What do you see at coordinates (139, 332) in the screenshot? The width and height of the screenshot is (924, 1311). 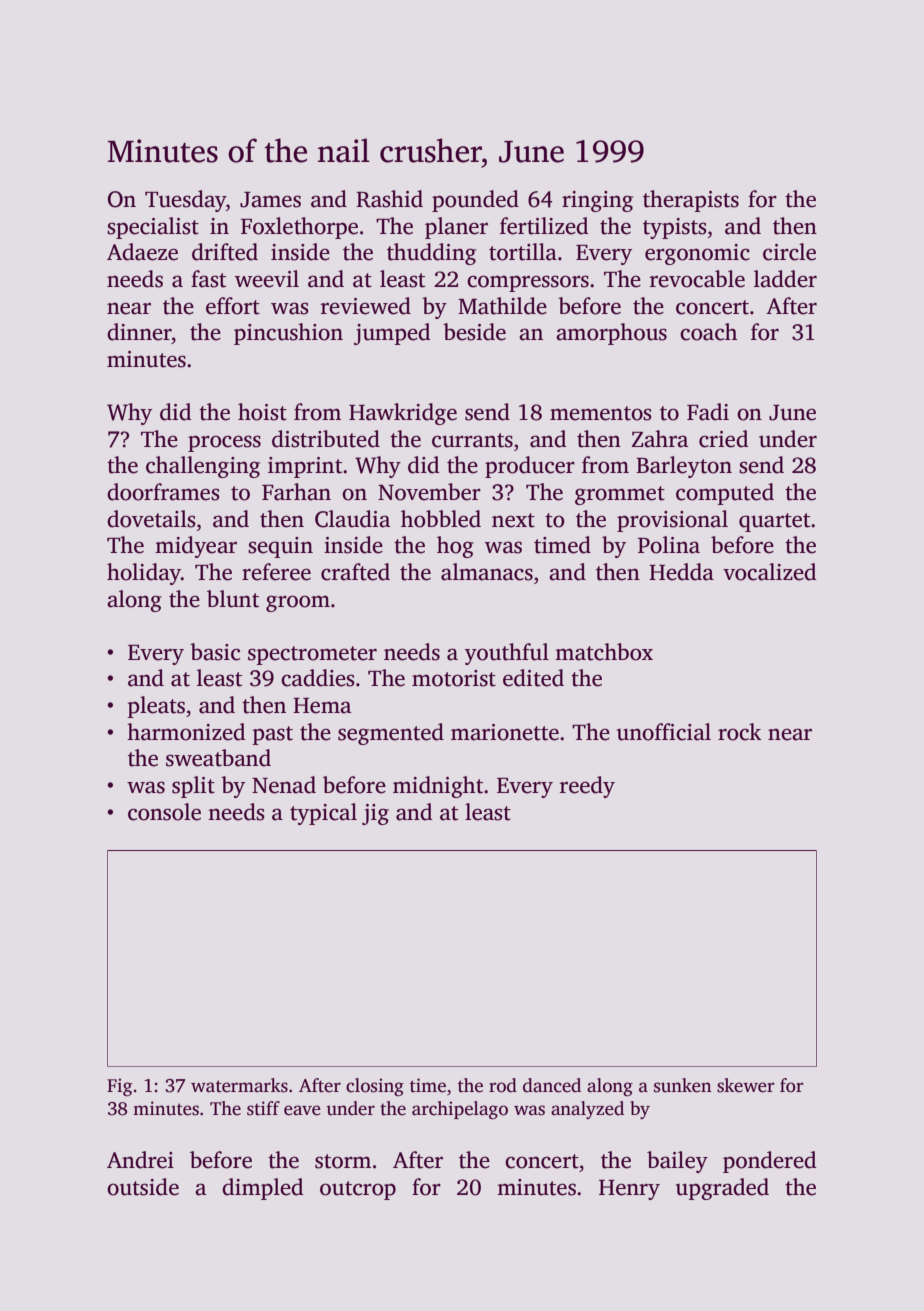 I see `dinner` at bounding box center [139, 332].
